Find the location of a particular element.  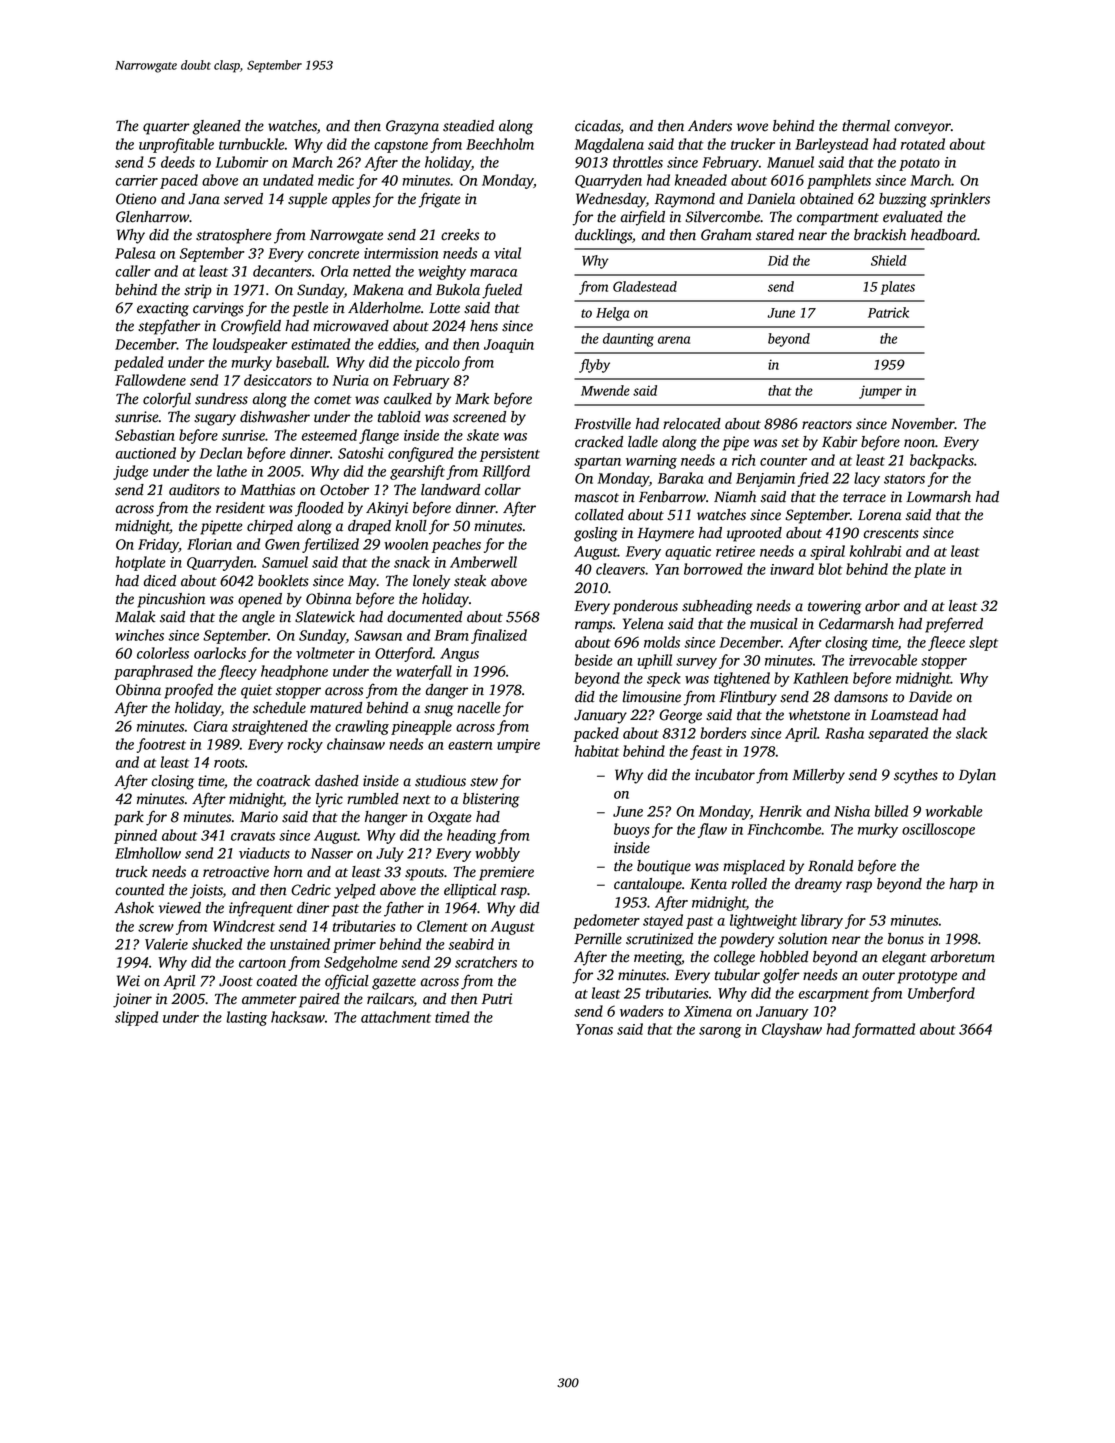

Millerby is located at coordinates (818, 776).
